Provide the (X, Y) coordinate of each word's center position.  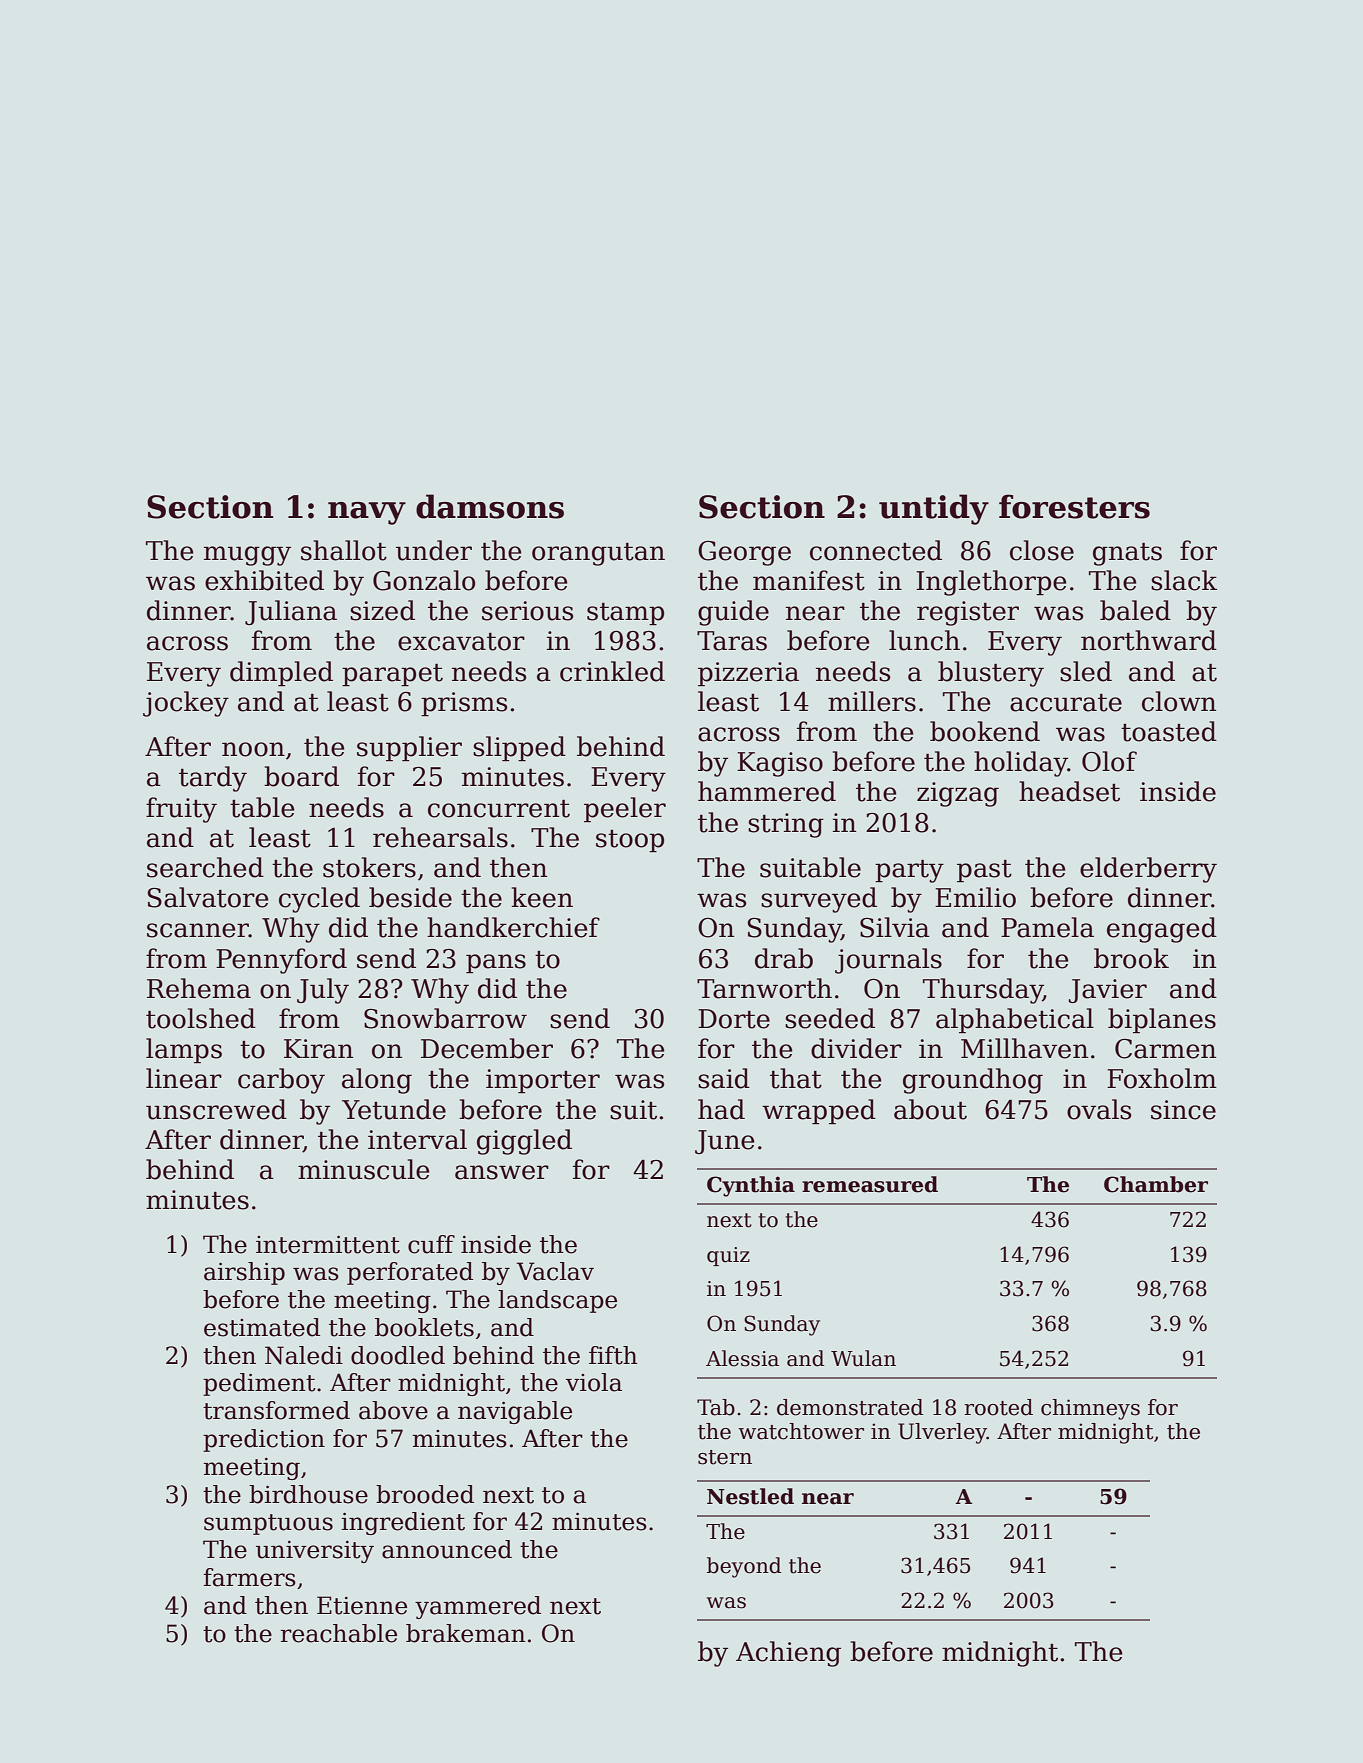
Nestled (750, 1496)
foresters (1074, 506)
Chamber (1156, 1184)
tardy (213, 779)
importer (543, 1081)
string (786, 825)
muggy (247, 556)
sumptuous (268, 1524)
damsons (490, 506)
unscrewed (216, 1109)
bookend (985, 731)
